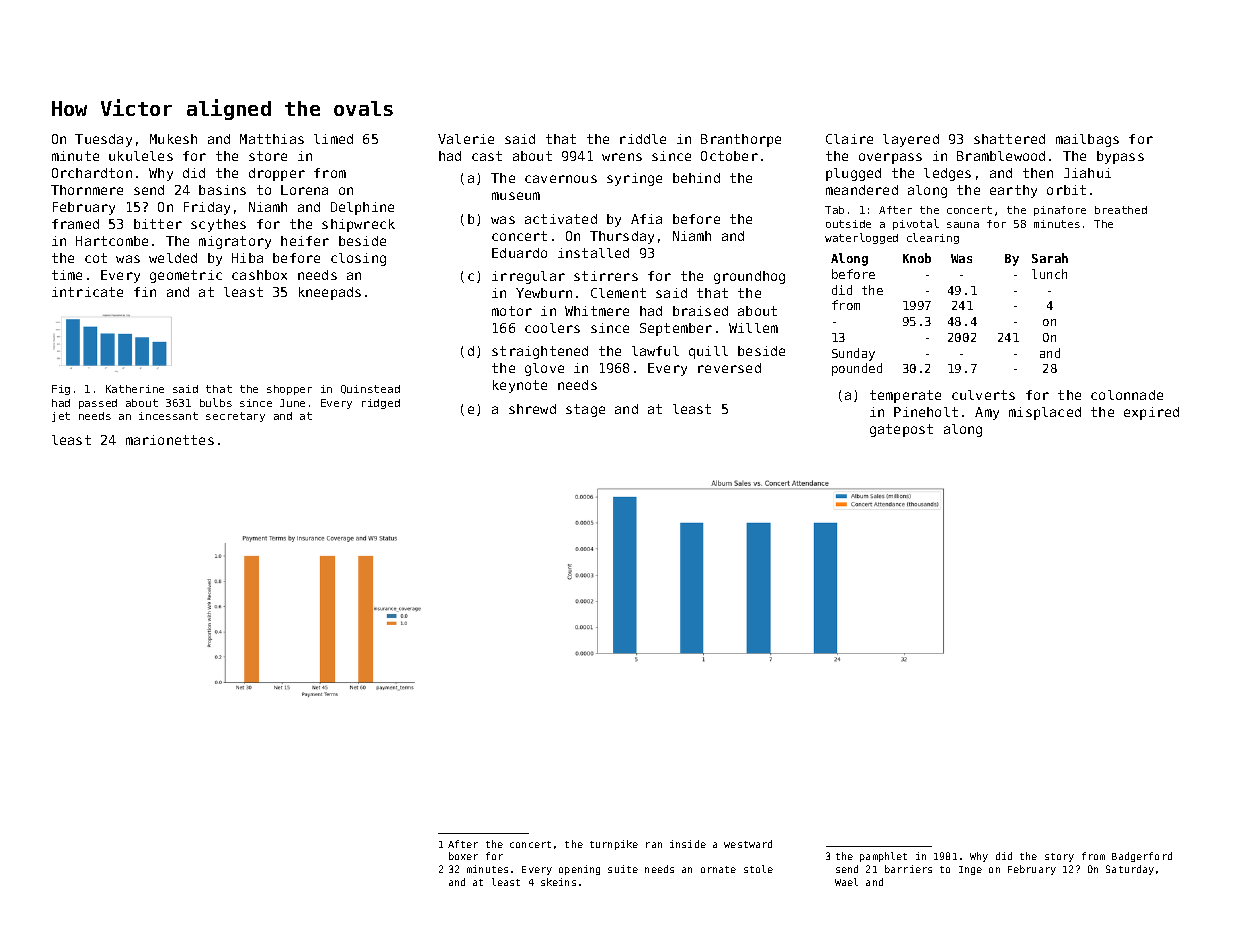 Image resolution: width=1233 pixels, height=952 pixels. I want to click on marionettes, so click(170, 440).
